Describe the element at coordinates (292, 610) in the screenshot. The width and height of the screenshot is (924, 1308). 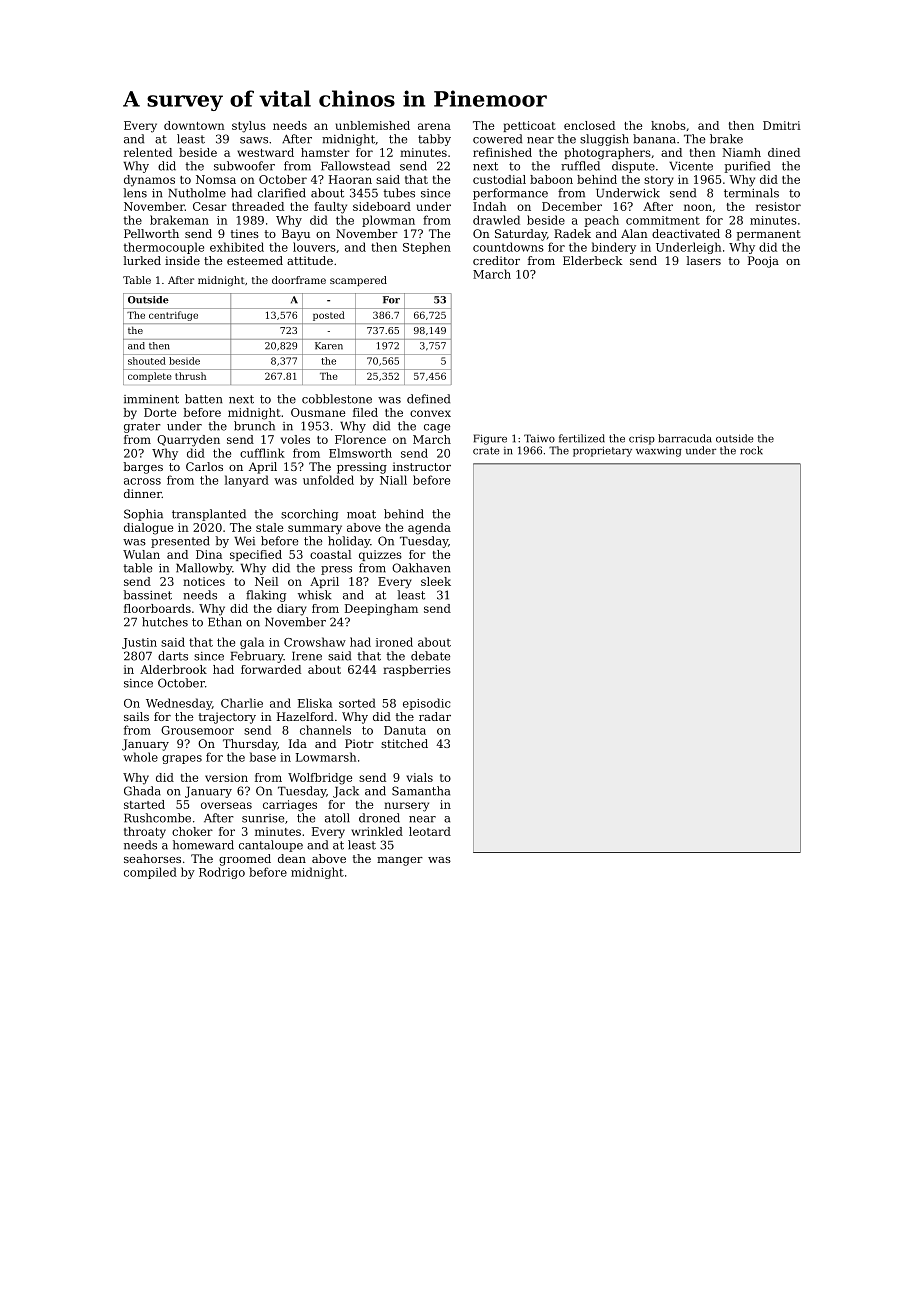
I see `diary` at that location.
